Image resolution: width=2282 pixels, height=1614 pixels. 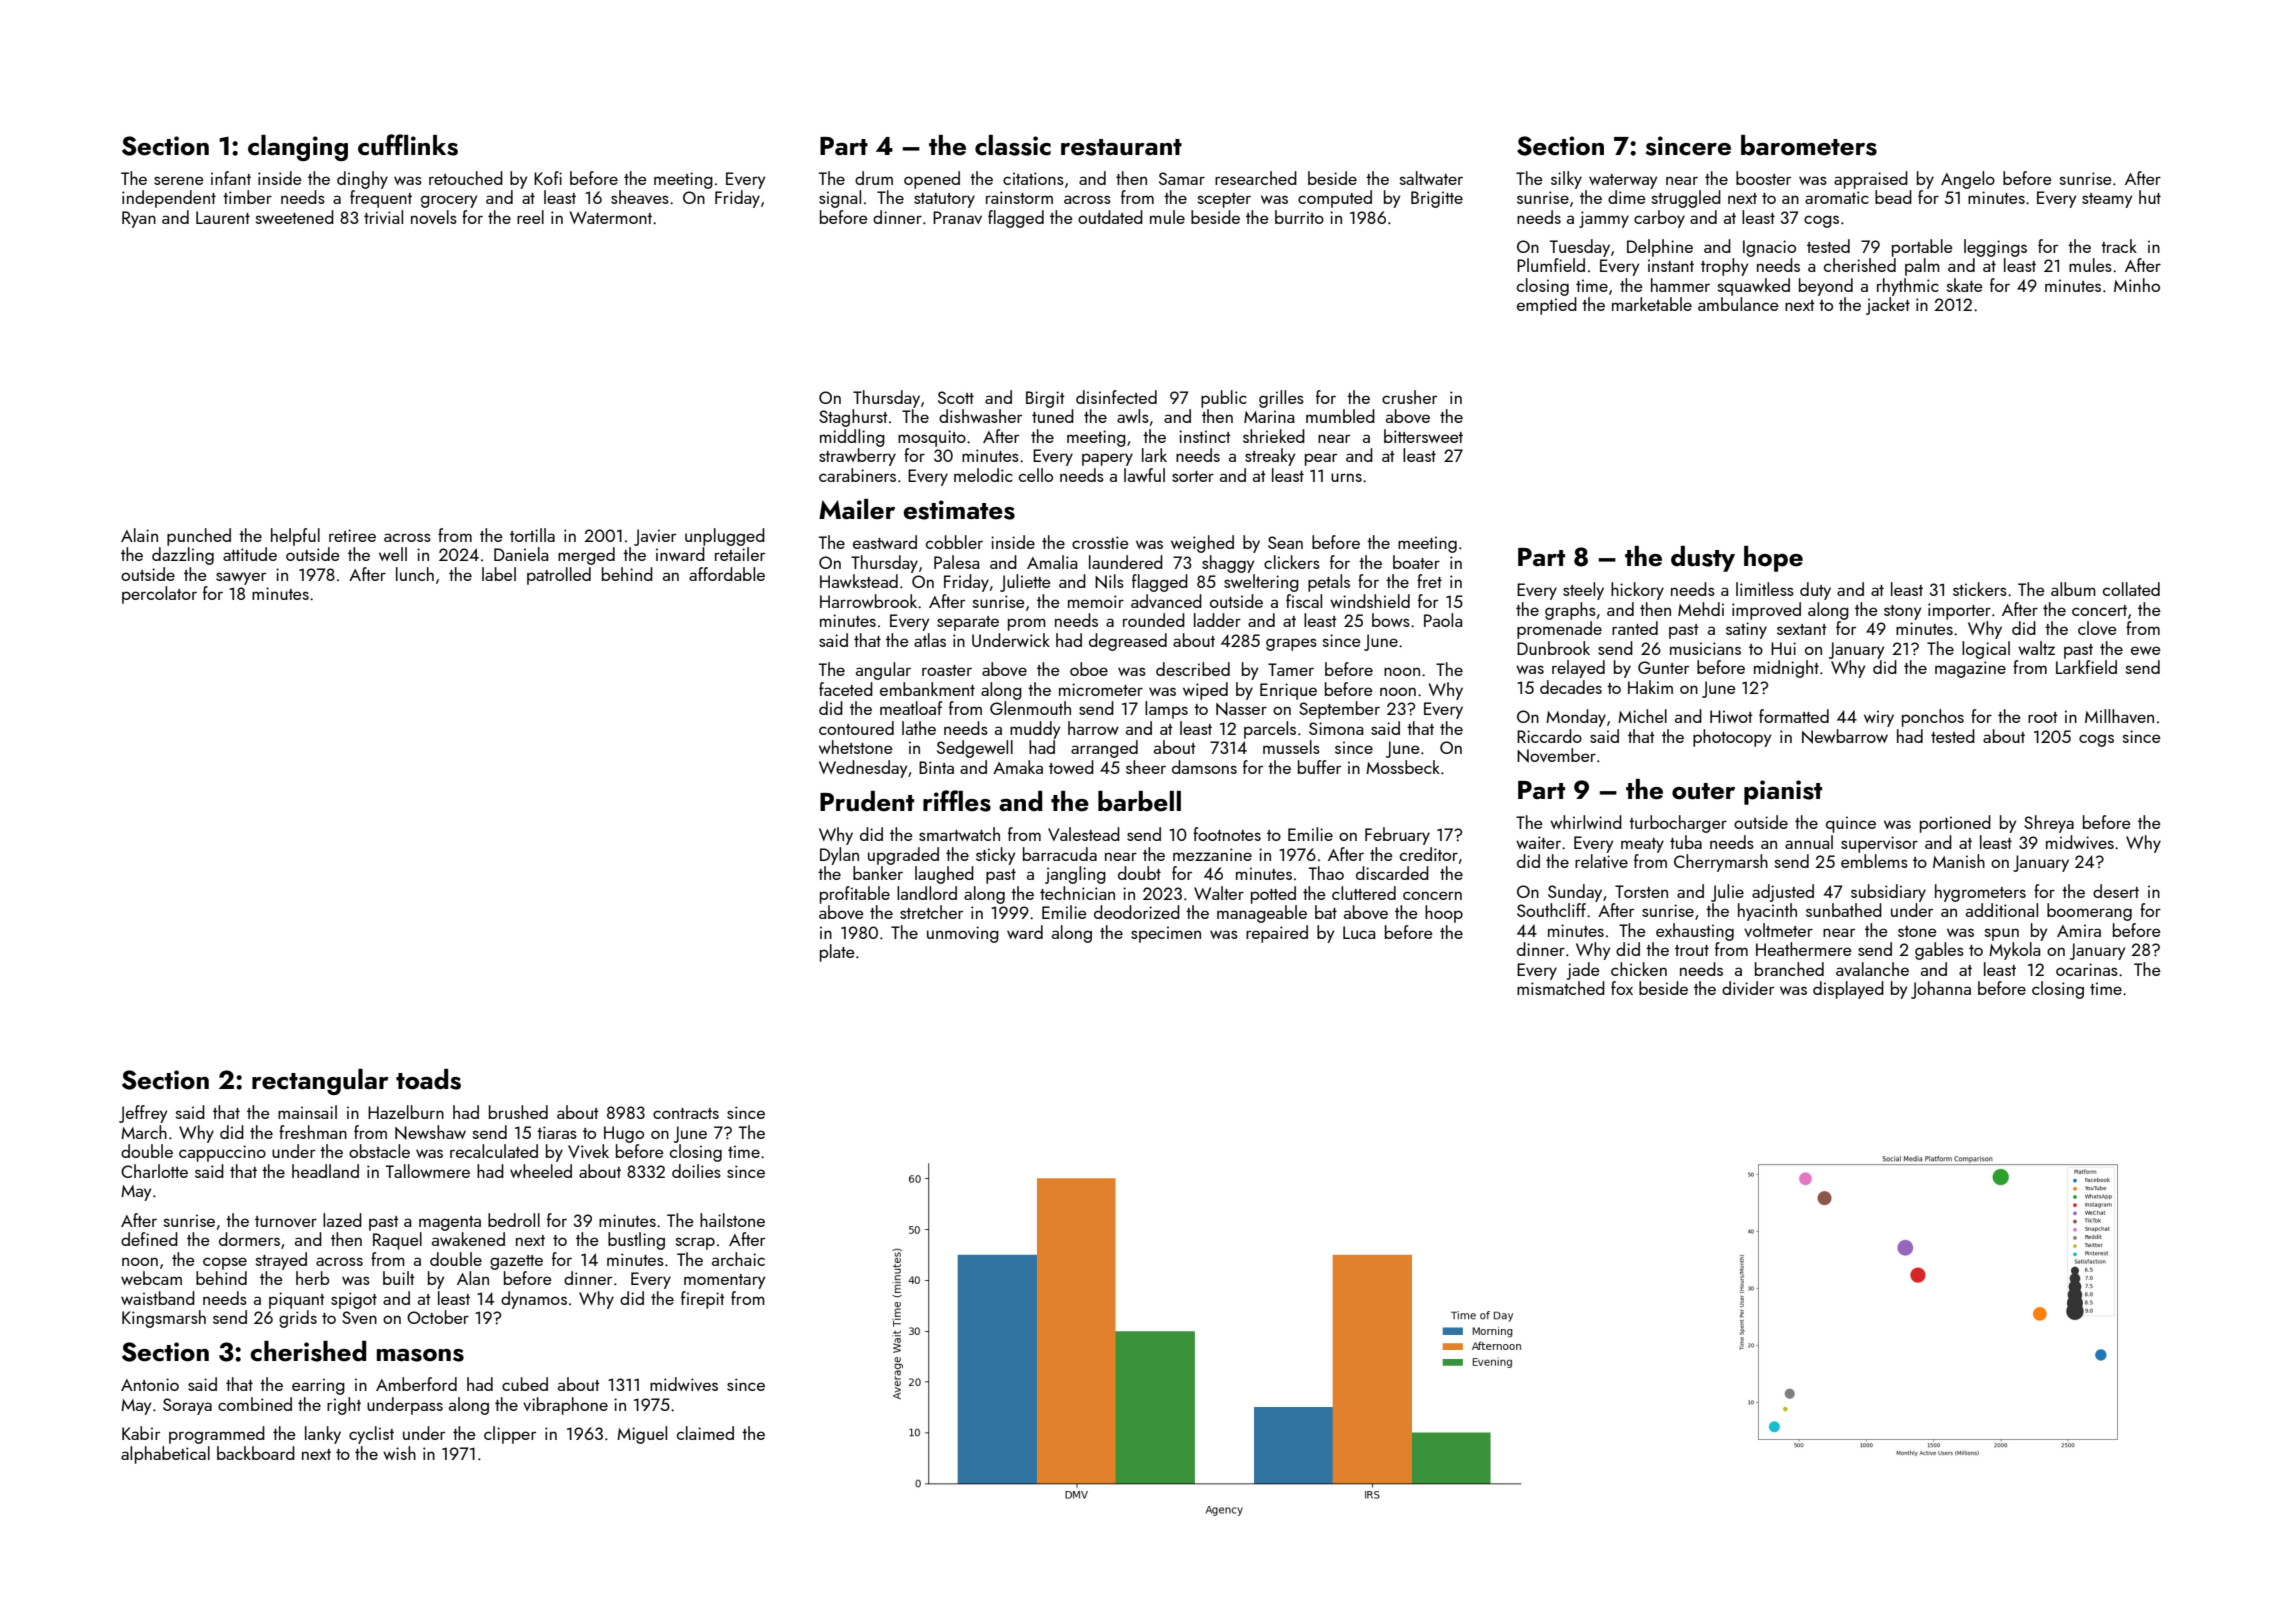 I want to click on advanced, so click(x=1166, y=601).
